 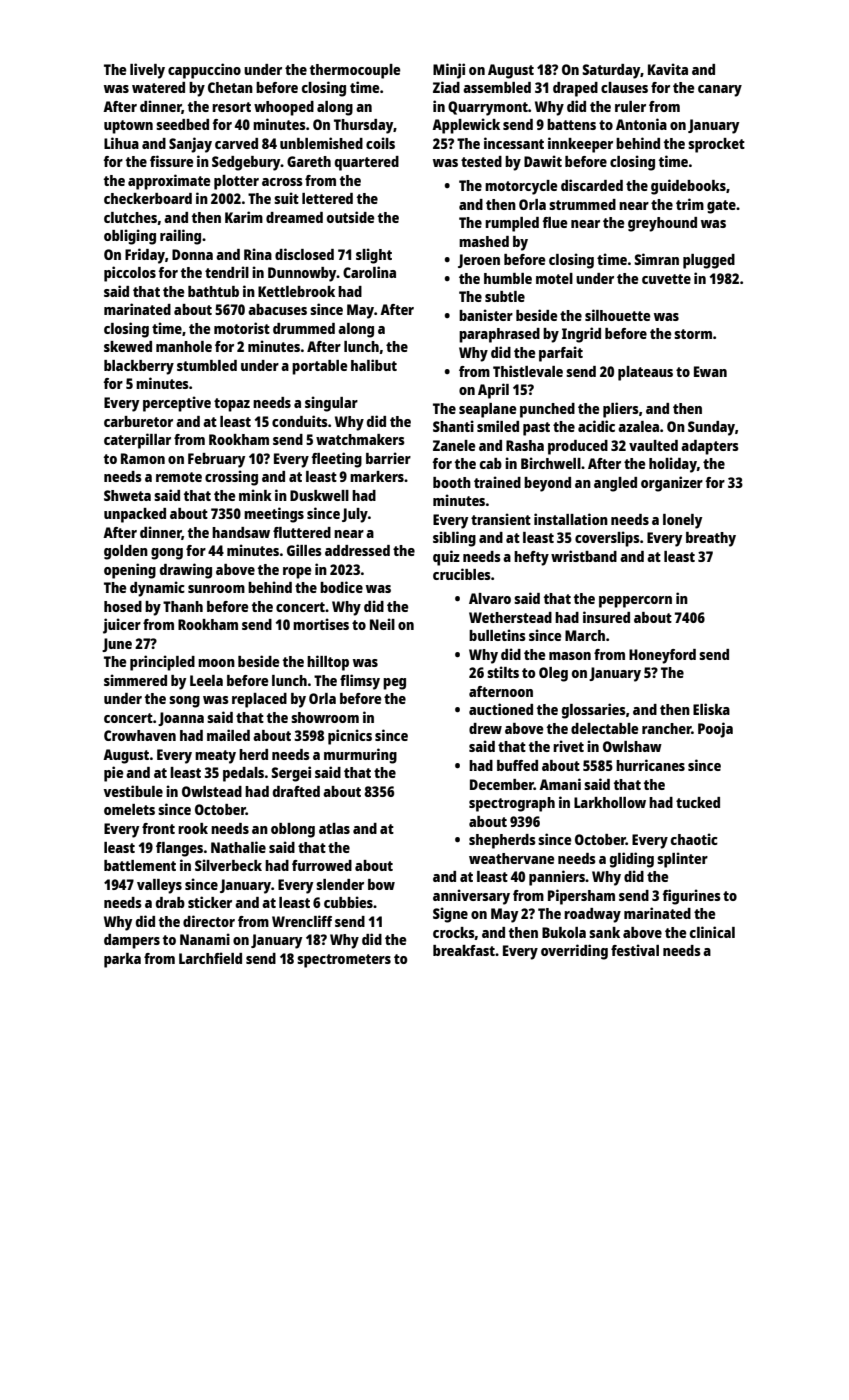 What do you see at coordinates (179, 849) in the screenshot?
I see `flanges` at bounding box center [179, 849].
